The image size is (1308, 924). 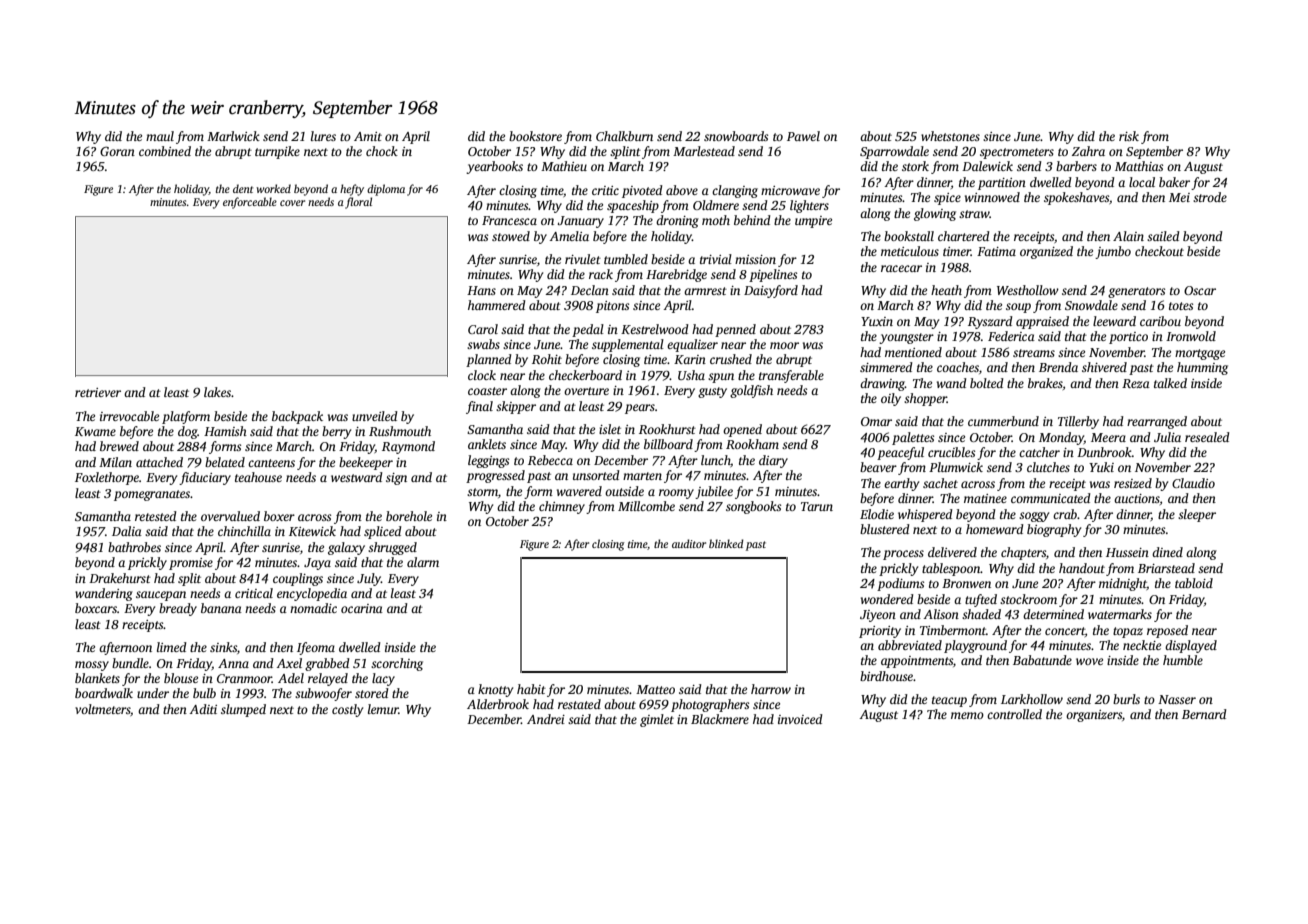 What do you see at coordinates (243, 710) in the page?
I see `slumped` at bounding box center [243, 710].
